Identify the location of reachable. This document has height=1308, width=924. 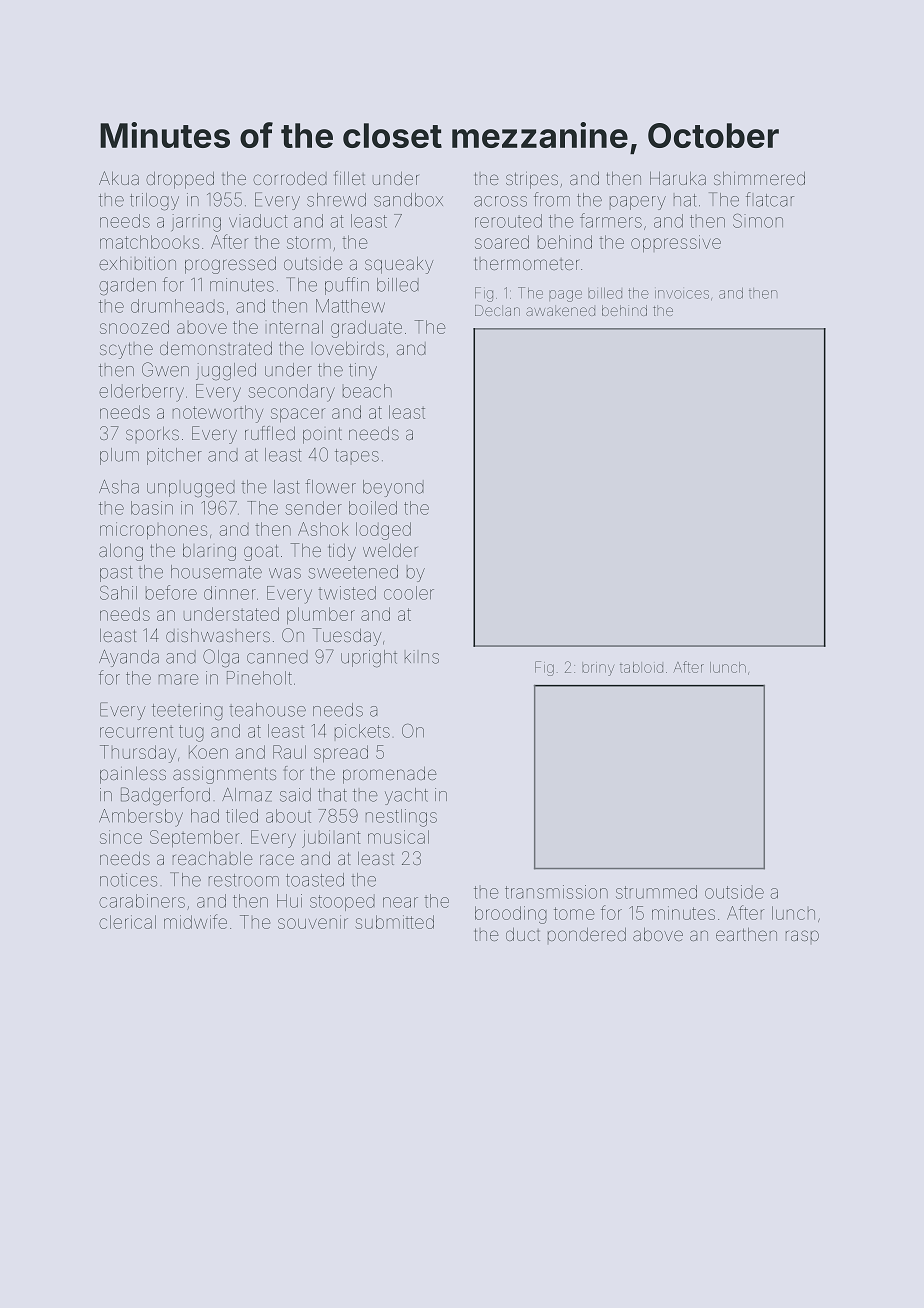
(213, 858).
